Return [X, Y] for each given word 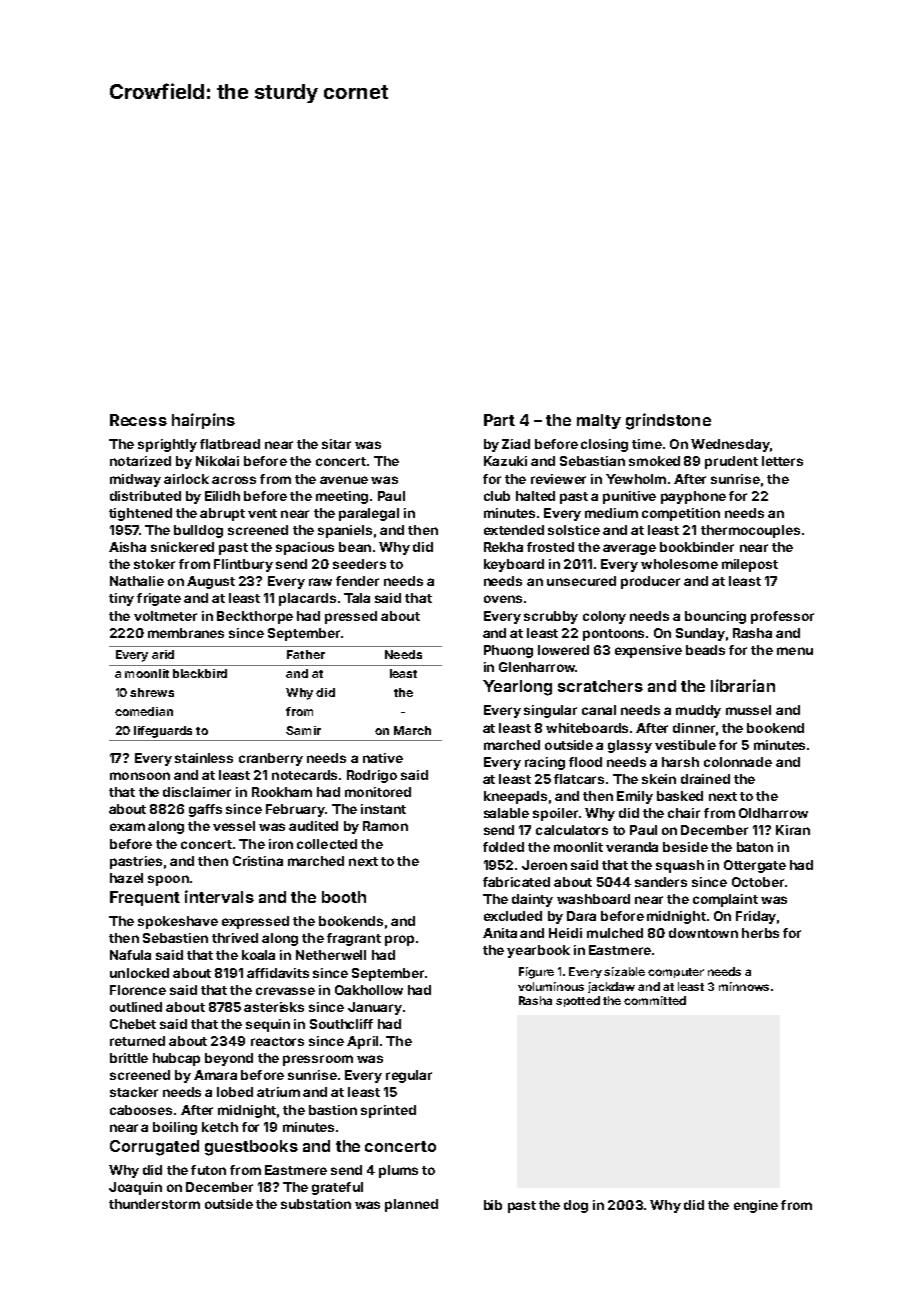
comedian [144, 711]
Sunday [700, 634]
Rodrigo [372, 776]
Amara [215, 1075]
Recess [138, 420]
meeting [342, 497]
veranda [632, 847]
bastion [333, 1110]
